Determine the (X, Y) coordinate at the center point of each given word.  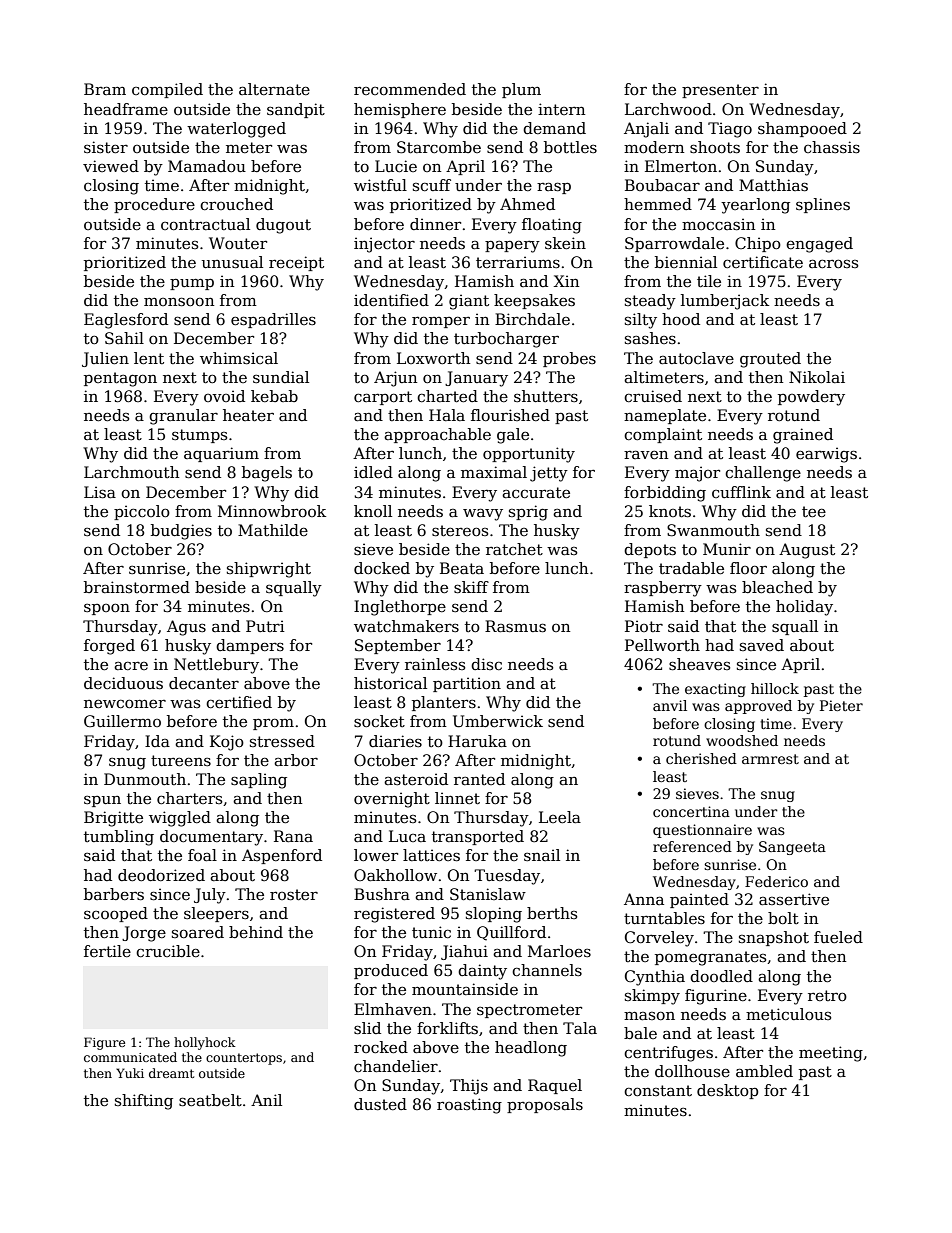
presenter (720, 91)
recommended (410, 89)
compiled (167, 90)
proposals (545, 1105)
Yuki (130, 1073)
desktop (727, 1091)
